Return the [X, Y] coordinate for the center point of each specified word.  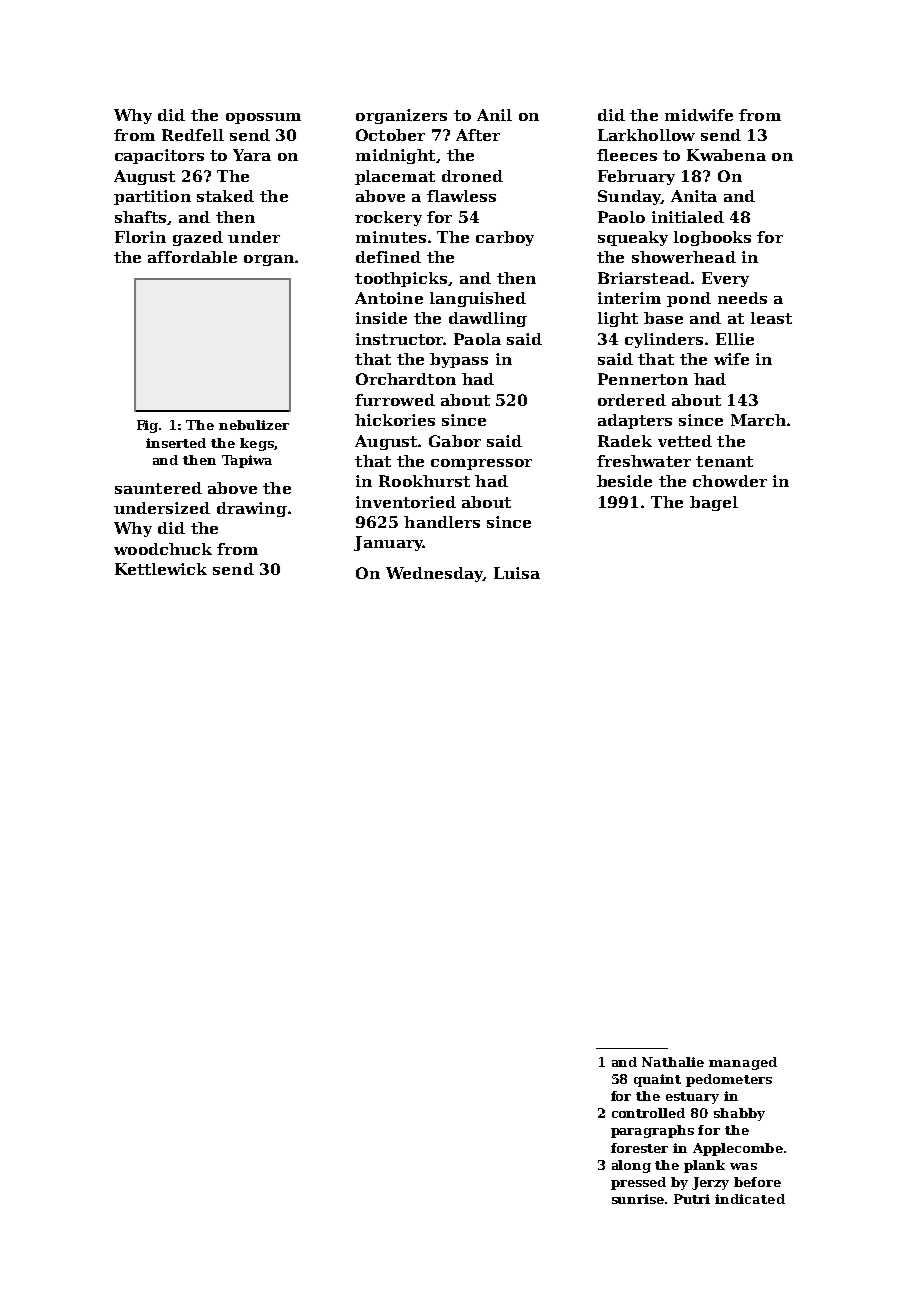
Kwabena [726, 155]
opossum [263, 118]
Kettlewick [161, 569]
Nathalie [673, 1062]
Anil [494, 115]
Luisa [517, 573]
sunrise [638, 1199]
